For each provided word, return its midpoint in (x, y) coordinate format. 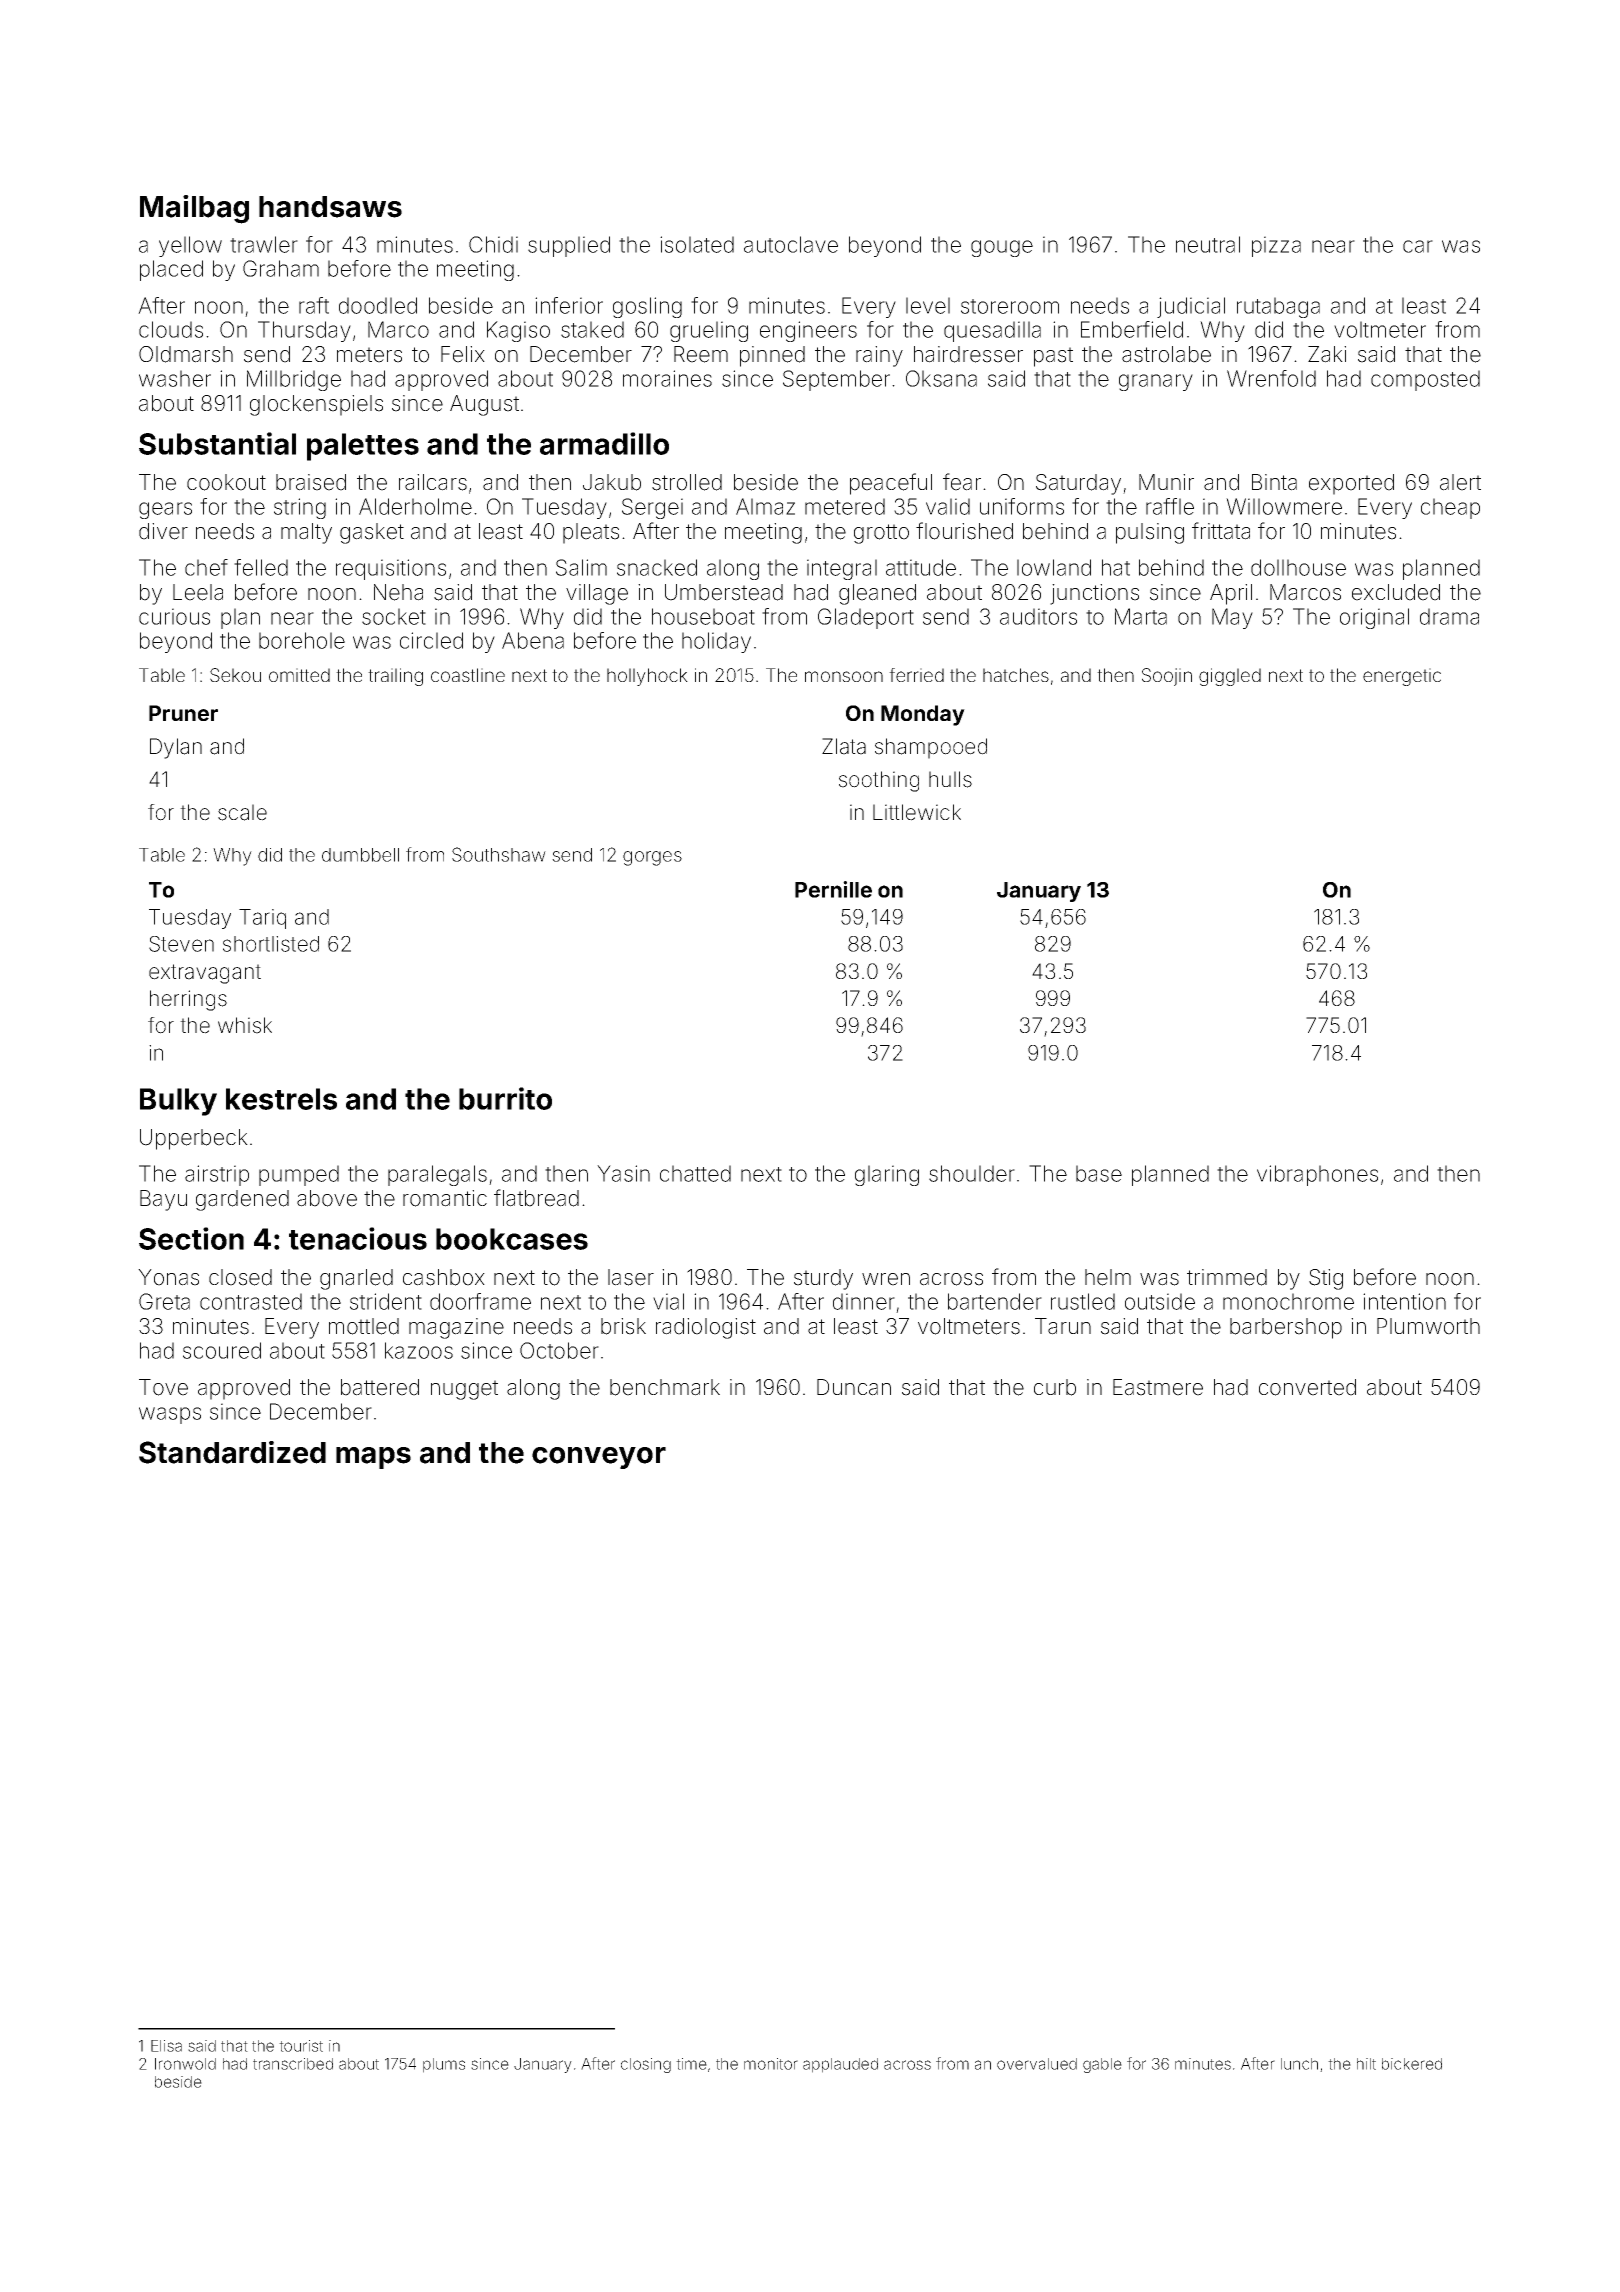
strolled (687, 482)
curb (1055, 1387)
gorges (652, 858)
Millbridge (294, 380)
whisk (245, 1025)
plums (444, 2065)
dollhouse (1298, 567)
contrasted (251, 1301)
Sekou (235, 675)
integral (842, 569)
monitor (771, 2064)
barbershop (1286, 1328)
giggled (1230, 677)
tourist (301, 2046)
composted (1425, 380)
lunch (1299, 2064)
